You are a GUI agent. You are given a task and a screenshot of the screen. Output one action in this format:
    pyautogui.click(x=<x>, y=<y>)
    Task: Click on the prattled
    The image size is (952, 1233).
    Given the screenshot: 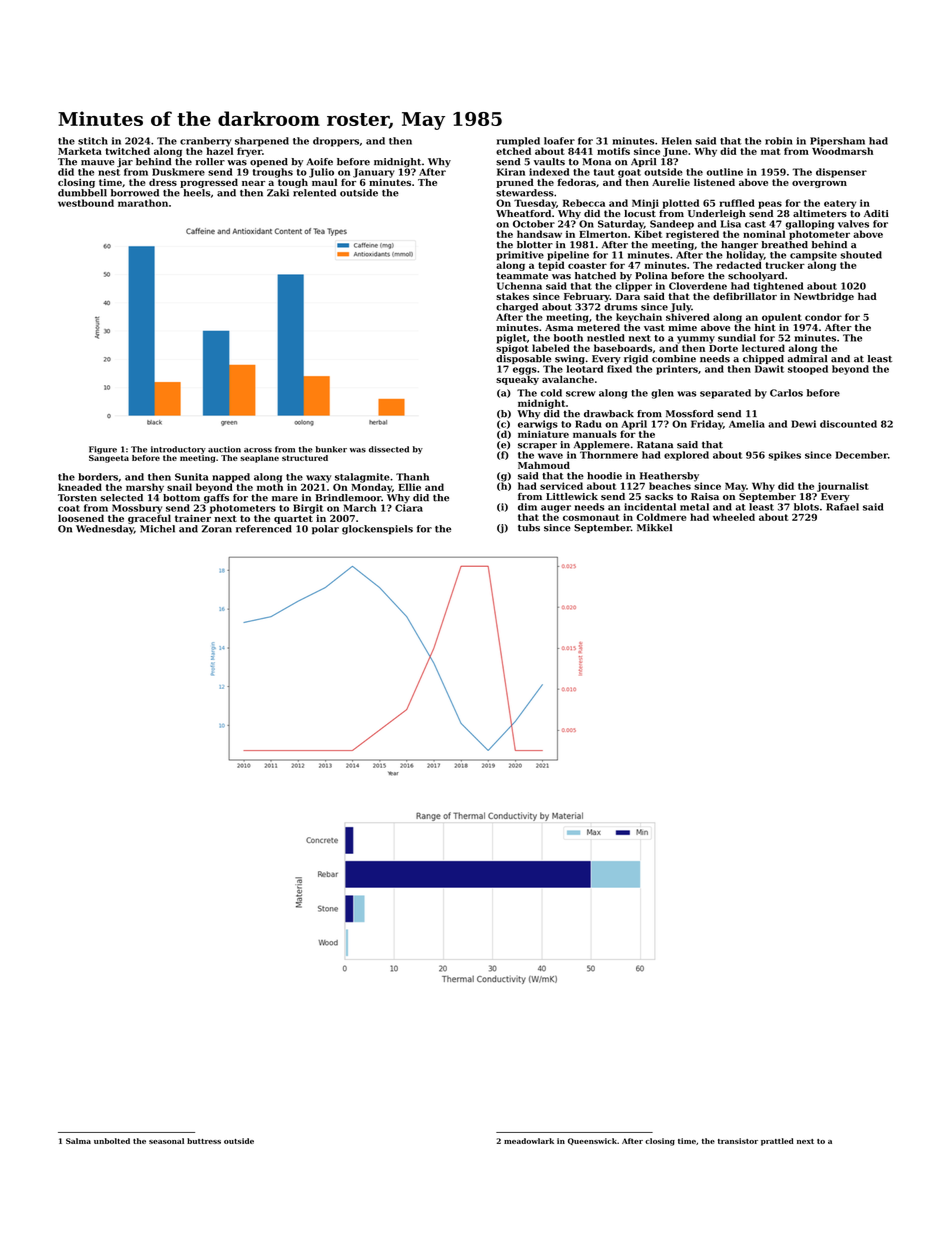 What is the action you would take?
    pyautogui.click(x=777, y=1142)
